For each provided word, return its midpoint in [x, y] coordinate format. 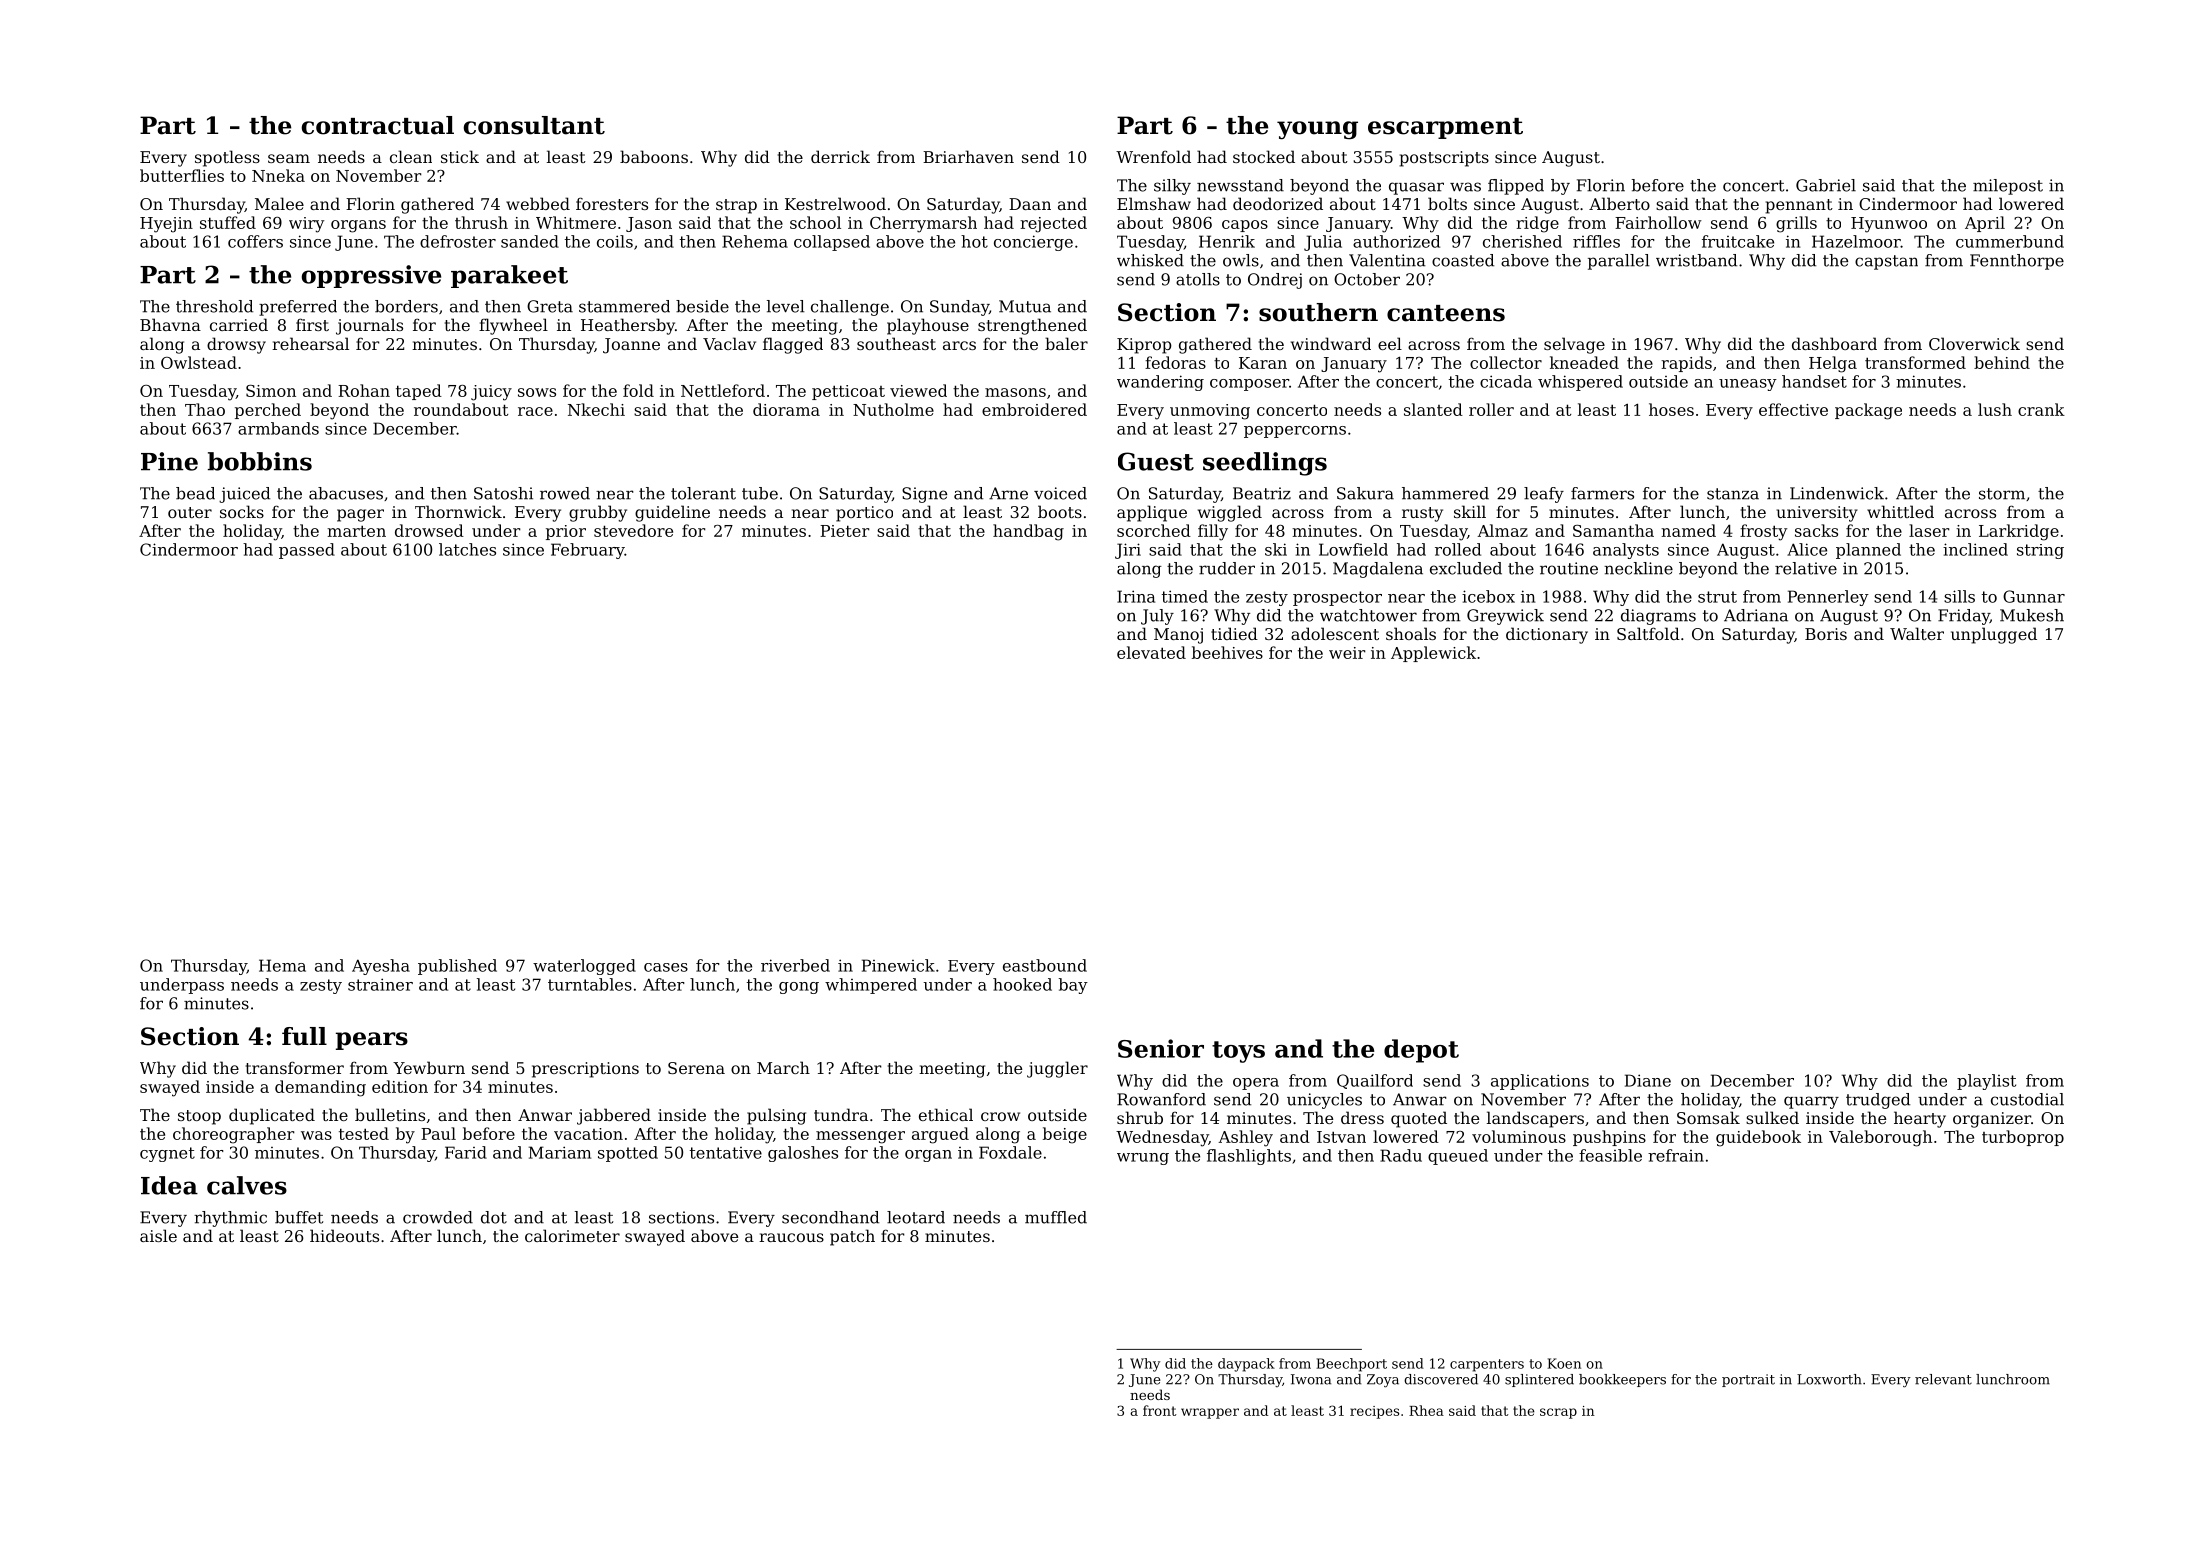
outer [190, 512]
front [1159, 1410]
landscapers [1535, 1119]
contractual [378, 125]
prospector [1337, 598]
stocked [1264, 156]
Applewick [1433, 654]
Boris [1826, 634]
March [783, 1067]
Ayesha [381, 967]
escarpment [1445, 128]
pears [372, 1041]
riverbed [795, 965]
